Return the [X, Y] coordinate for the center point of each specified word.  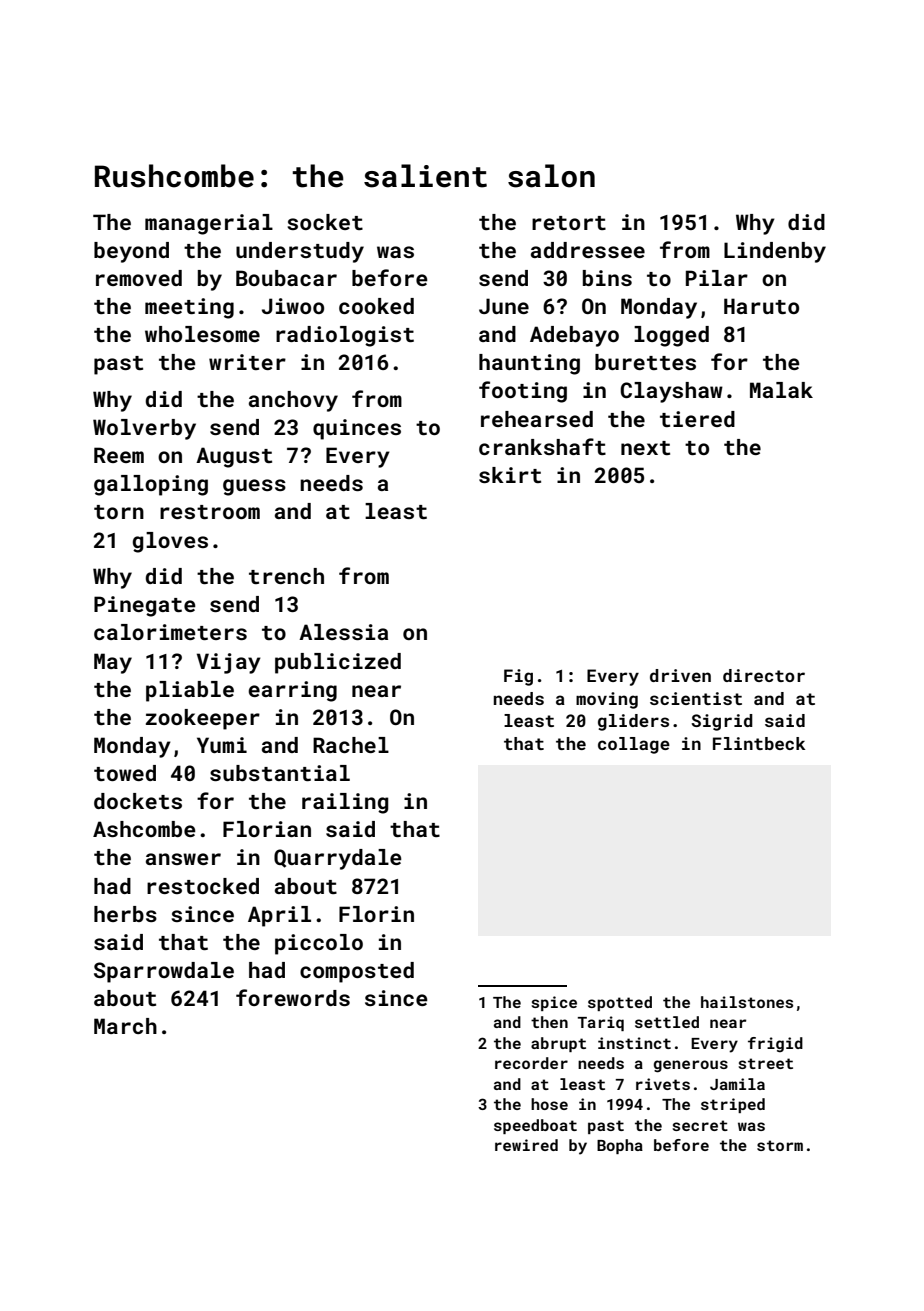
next [645, 448]
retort [569, 223]
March [125, 1026]
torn [119, 512]
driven [680, 675]
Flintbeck [759, 743]
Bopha [620, 1146]
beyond [131, 252]
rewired [526, 1145]
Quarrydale [338, 859]
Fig [518, 677]
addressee [588, 250]
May [113, 663]
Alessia [343, 632]
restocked [203, 886]
